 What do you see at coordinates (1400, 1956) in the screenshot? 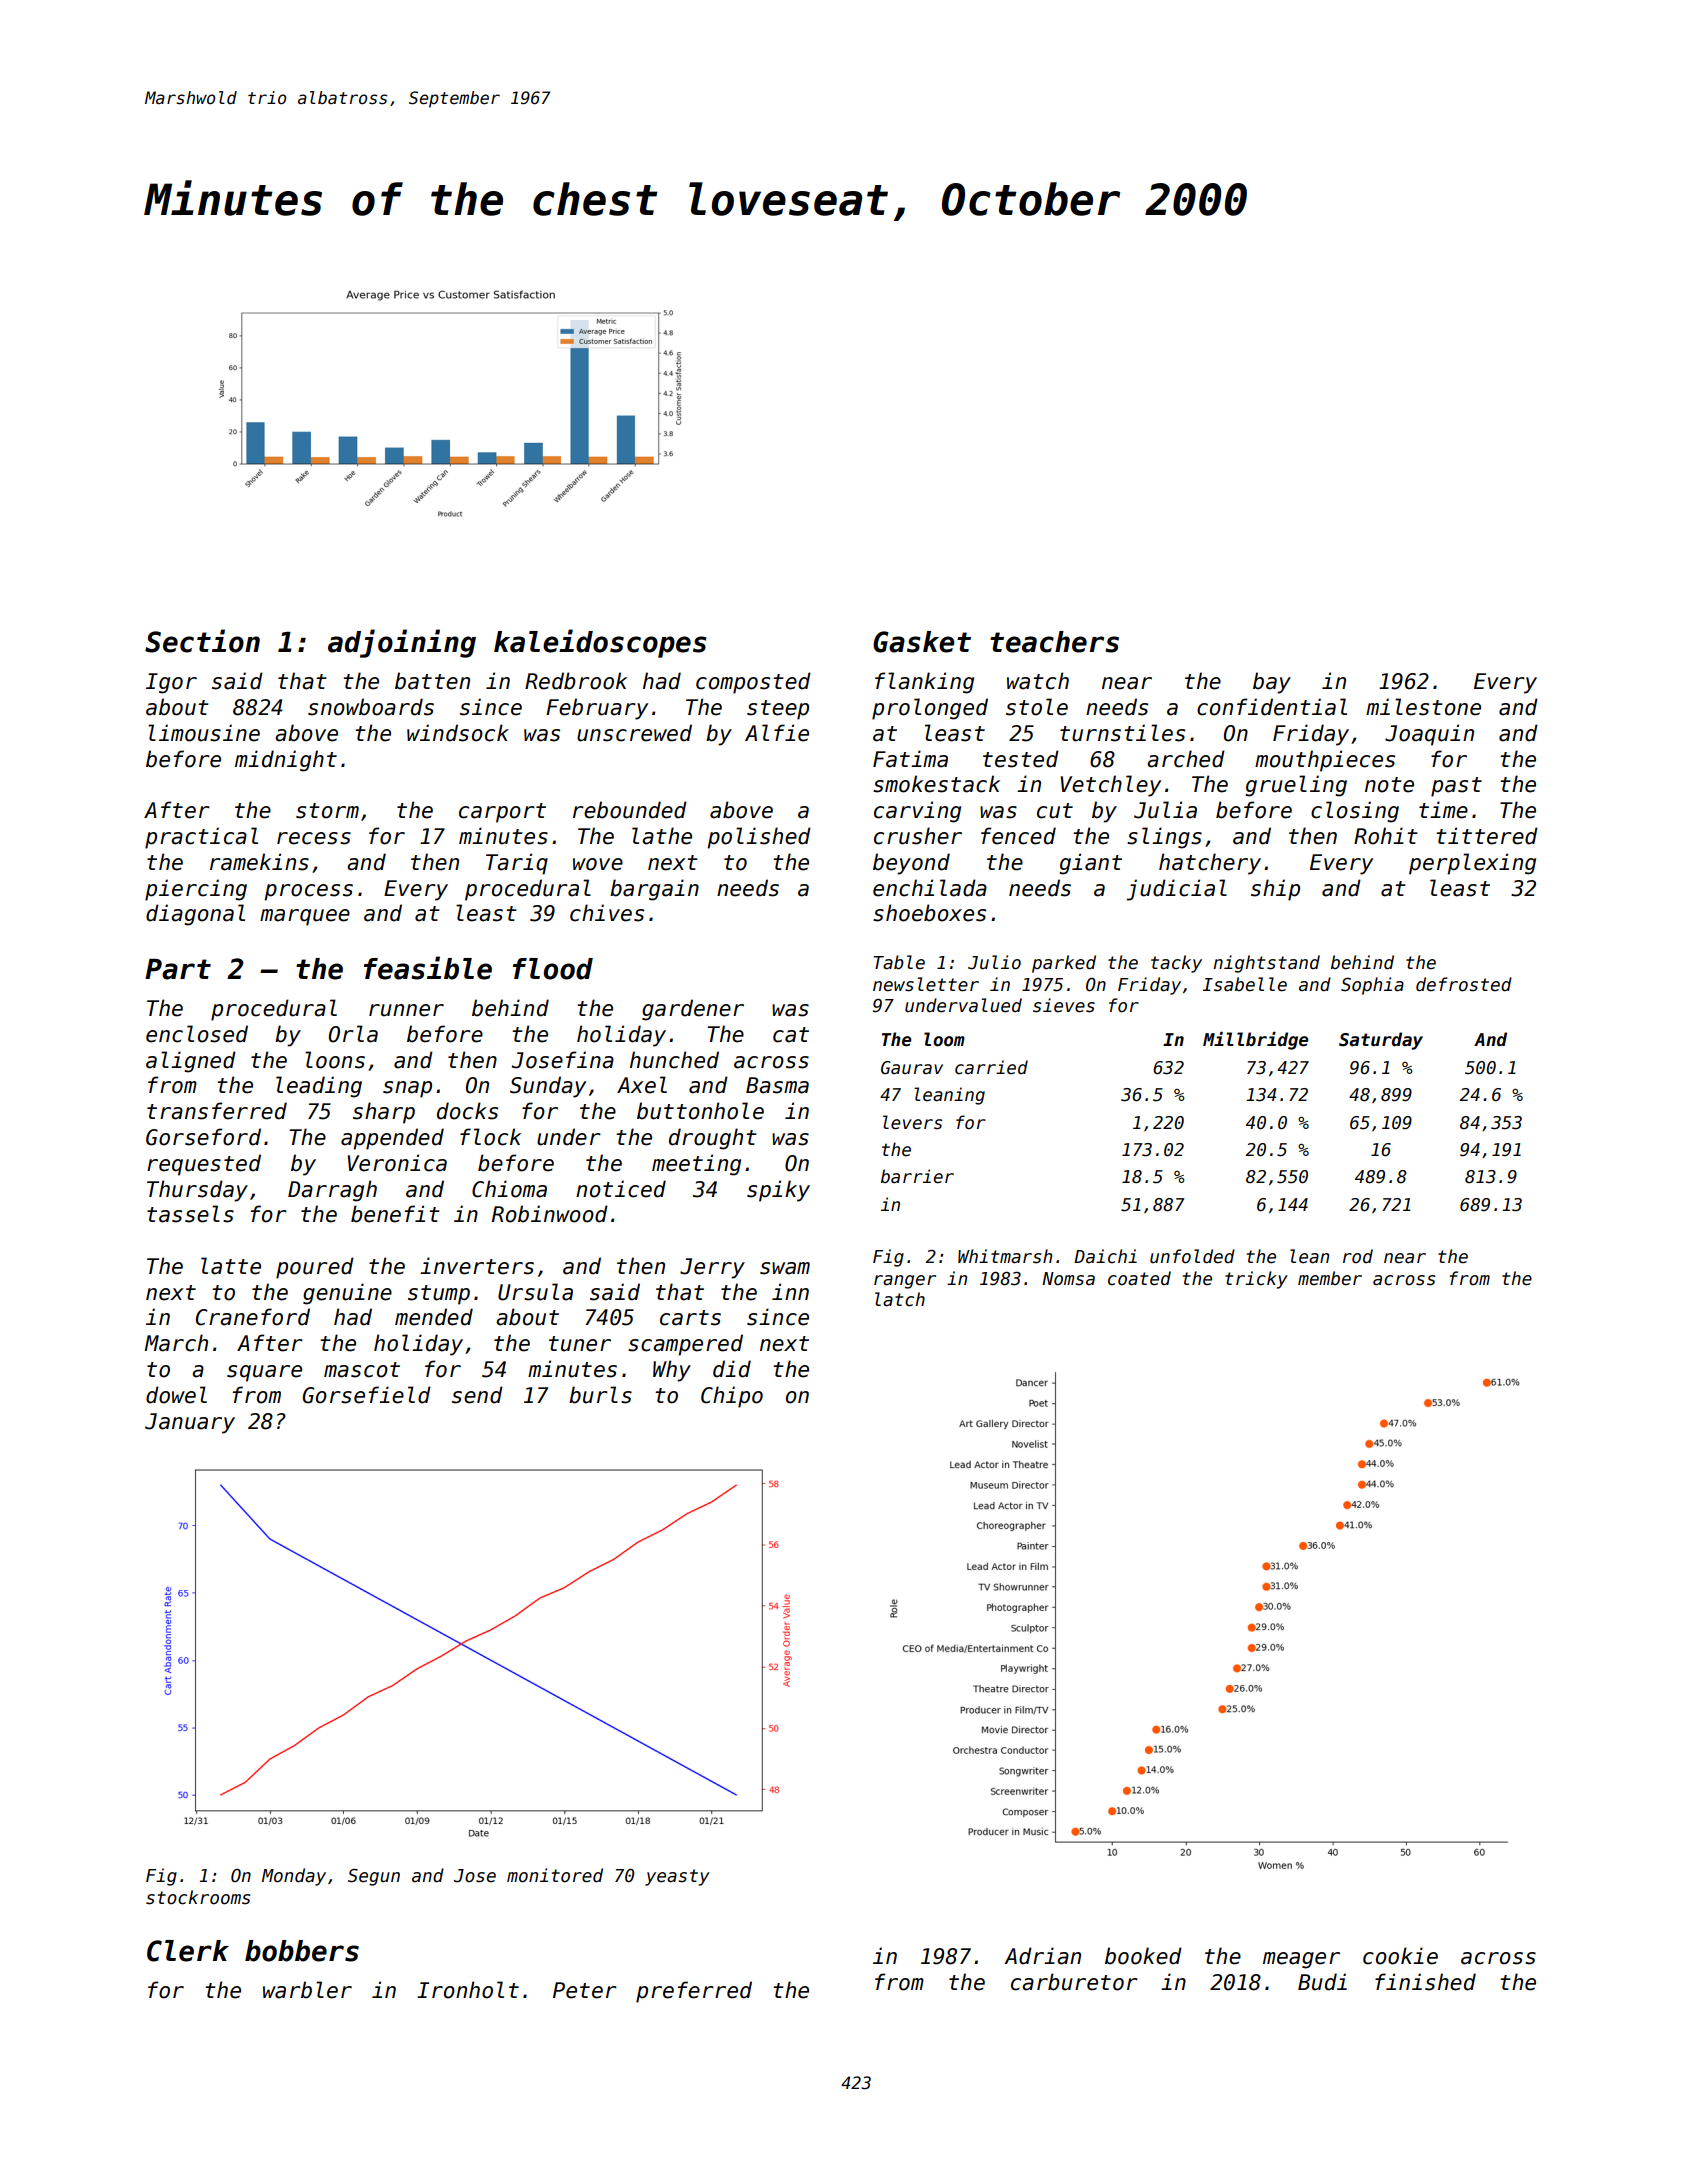
I see `cookie` at bounding box center [1400, 1956].
